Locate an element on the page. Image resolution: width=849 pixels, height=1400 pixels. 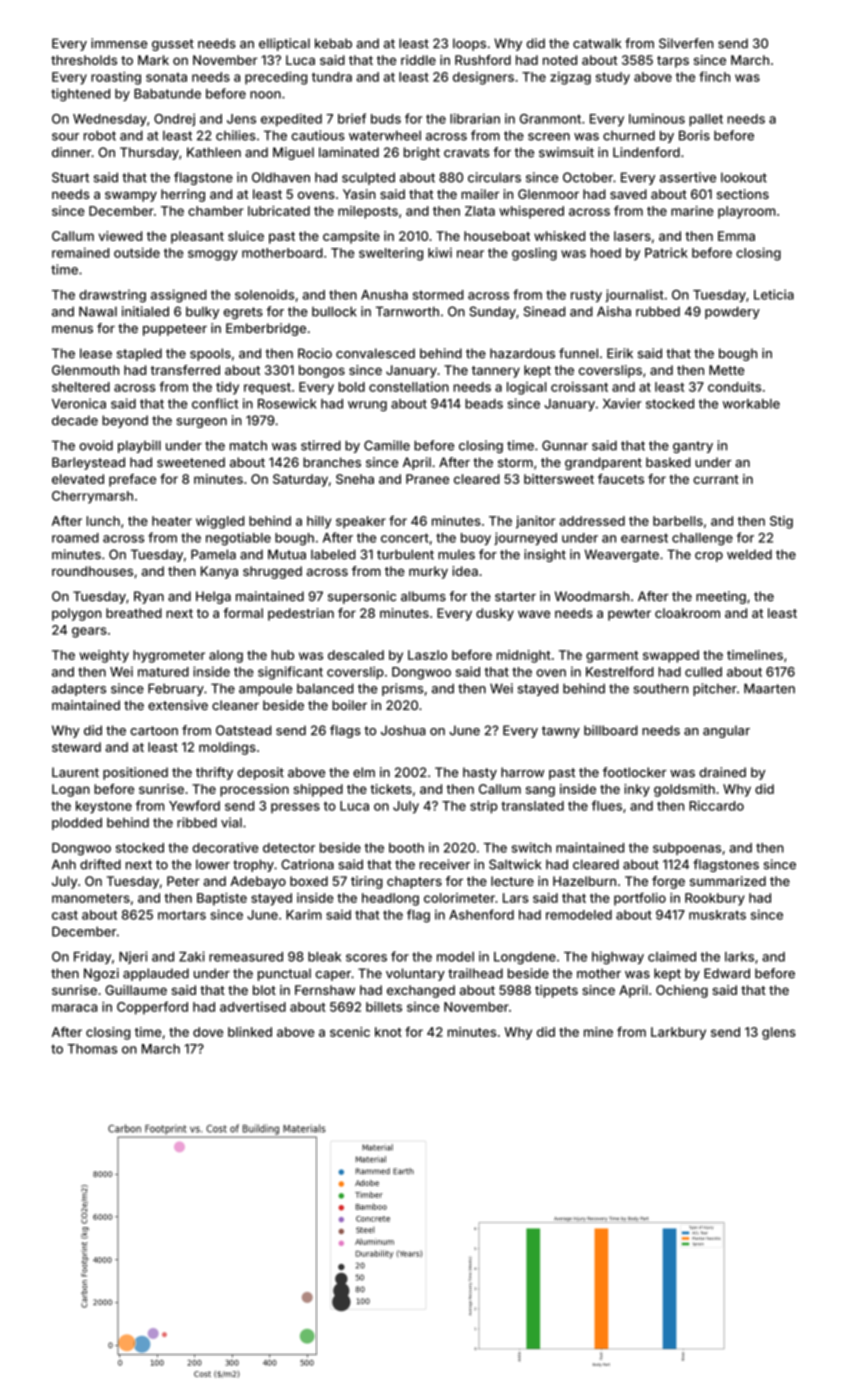
tiring is located at coordinates (367, 882).
